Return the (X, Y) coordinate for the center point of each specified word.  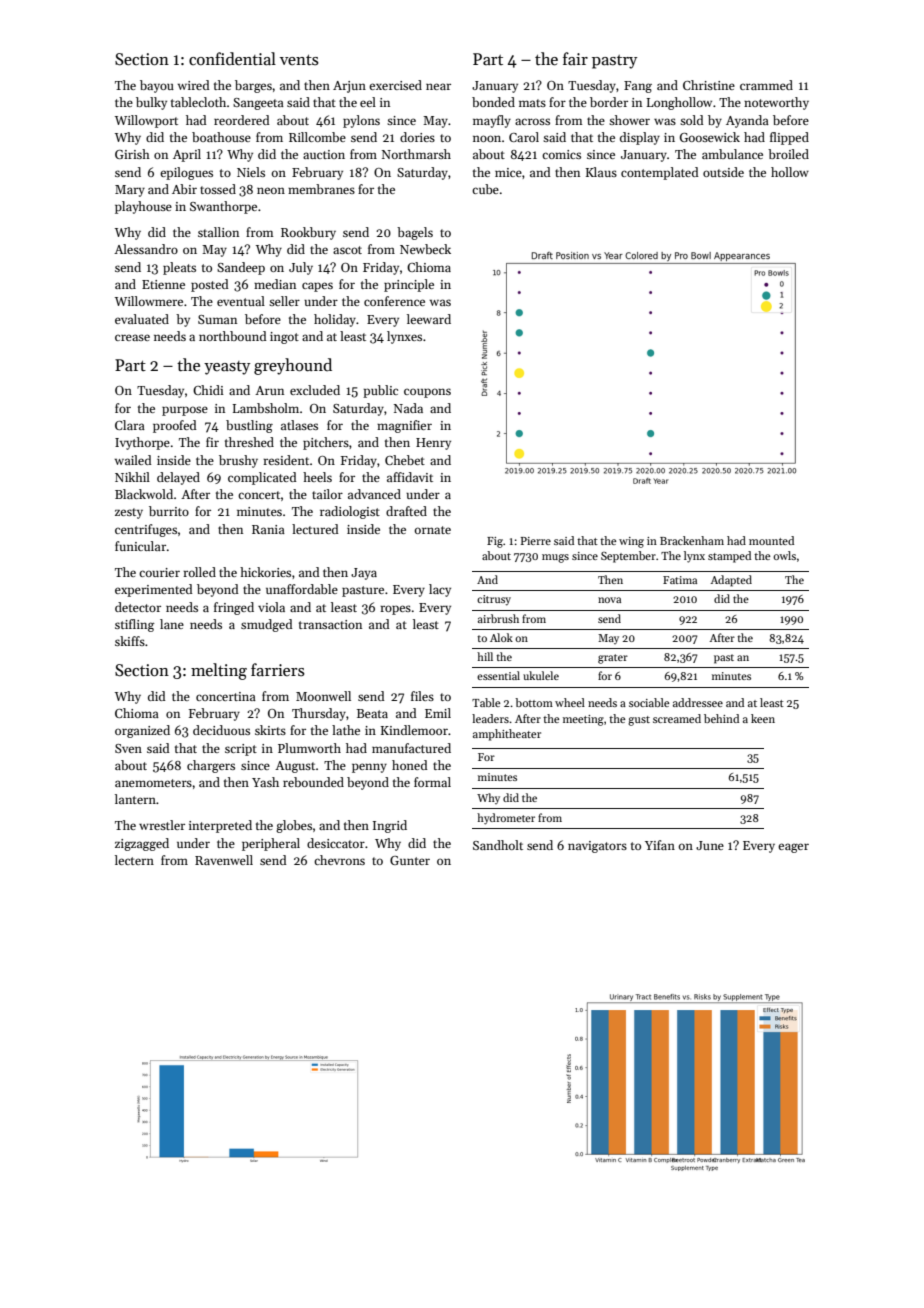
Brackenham (692, 540)
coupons (427, 393)
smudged (267, 625)
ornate (433, 530)
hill (485, 656)
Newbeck (425, 249)
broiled (788, 154)
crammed (766, 85)
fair (575, 58)
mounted (771, 540)
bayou (157, 86)
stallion (218, 232)
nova (609, 600)
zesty (129, 513)
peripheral (271, 844)
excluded (315, 390)
